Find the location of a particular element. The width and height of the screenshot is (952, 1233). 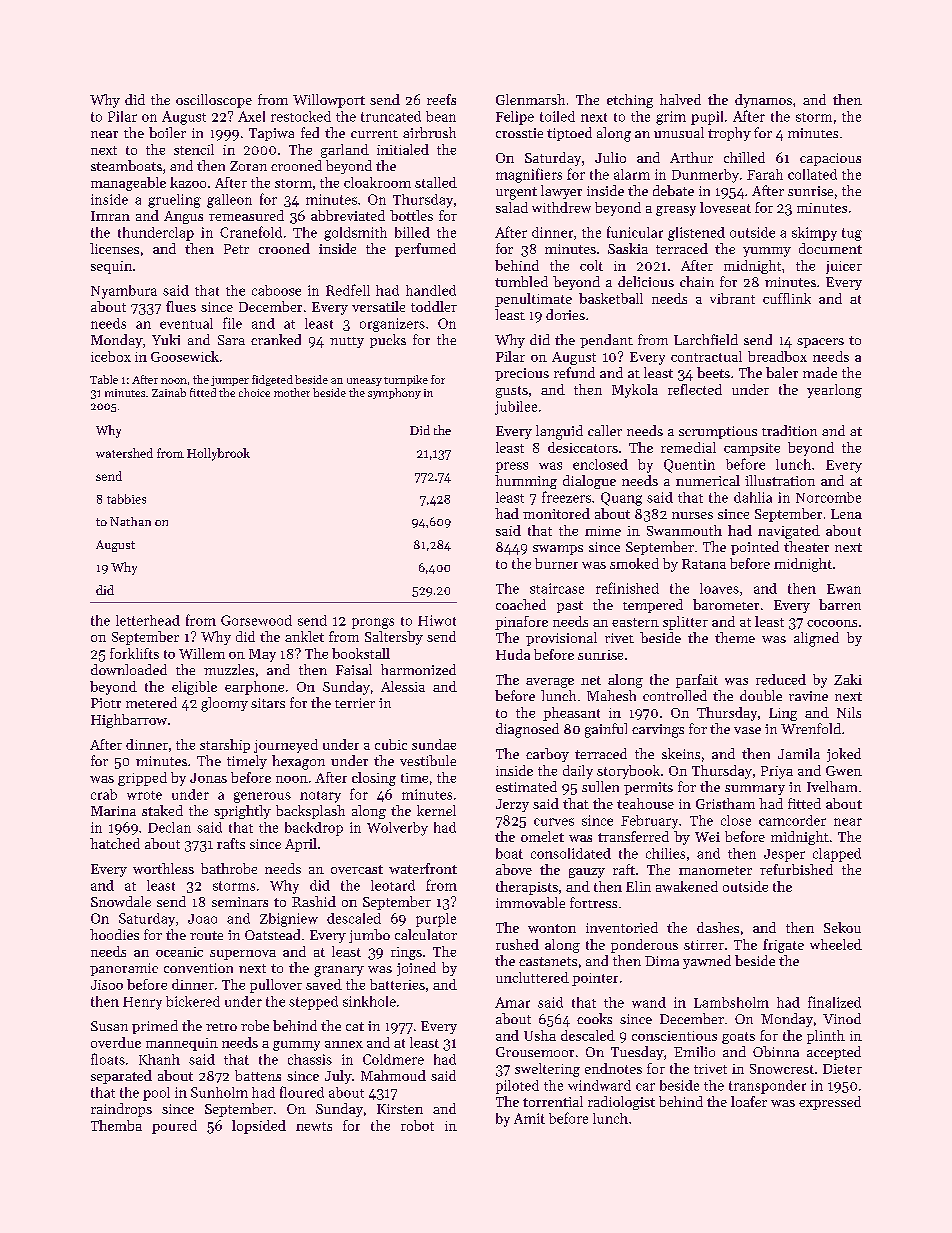

closing is located at coordinates (374, 779).
